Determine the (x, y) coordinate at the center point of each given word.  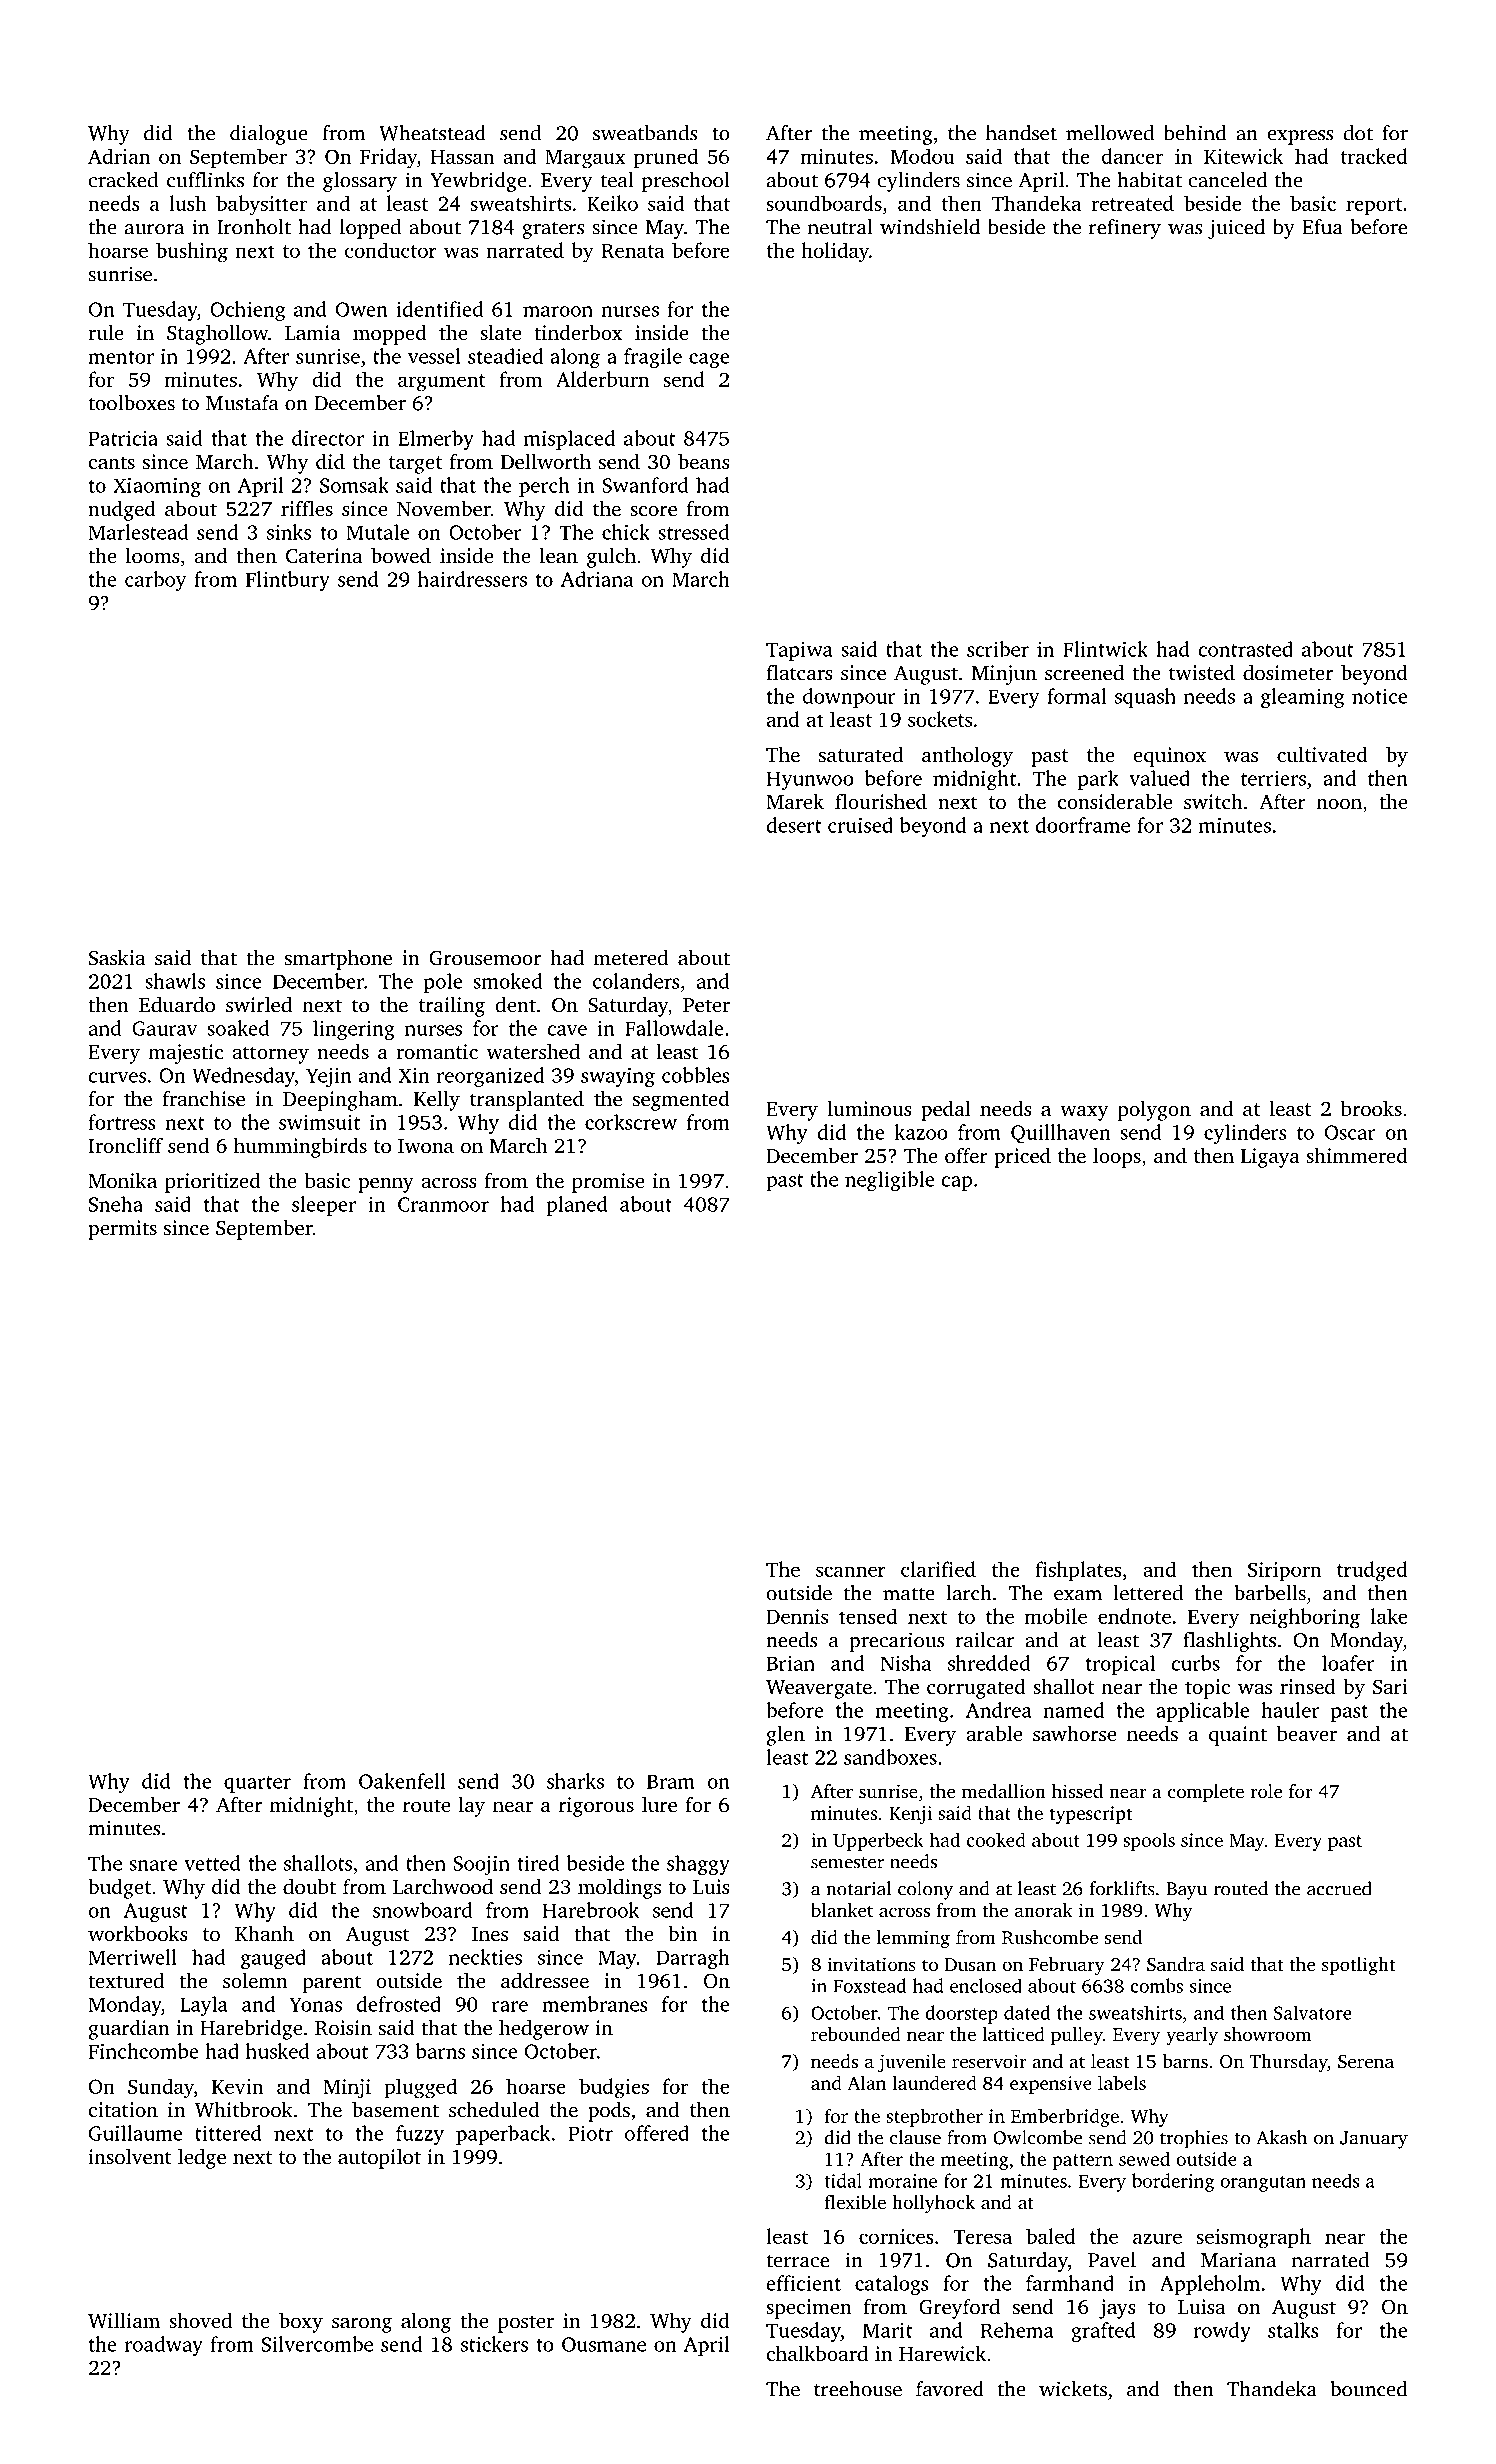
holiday (835, 252)
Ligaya (1270, 1158)
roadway (164, 2346)
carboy (155, 581)
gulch (611, 557)
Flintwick (1105, 649)
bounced (1369, 2389)
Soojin (481, 1865)
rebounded (856, 2034)
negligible (889, 1181)
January (1374, 2140)
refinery (1125, 229)
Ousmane (604, 2344)
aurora (154, 229)
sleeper (324, 1206)
